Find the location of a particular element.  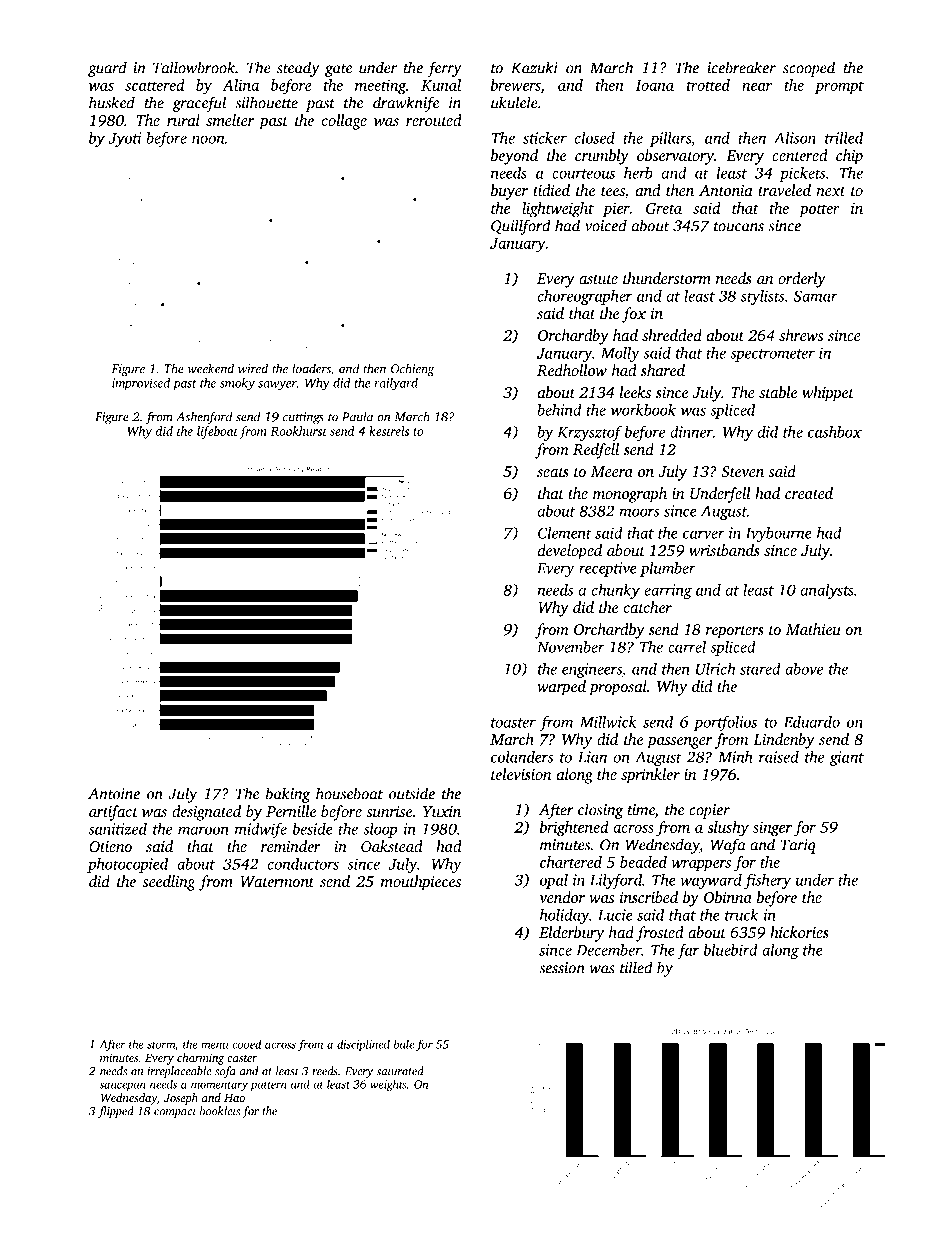

astute is located at coordinates (598, 279).
